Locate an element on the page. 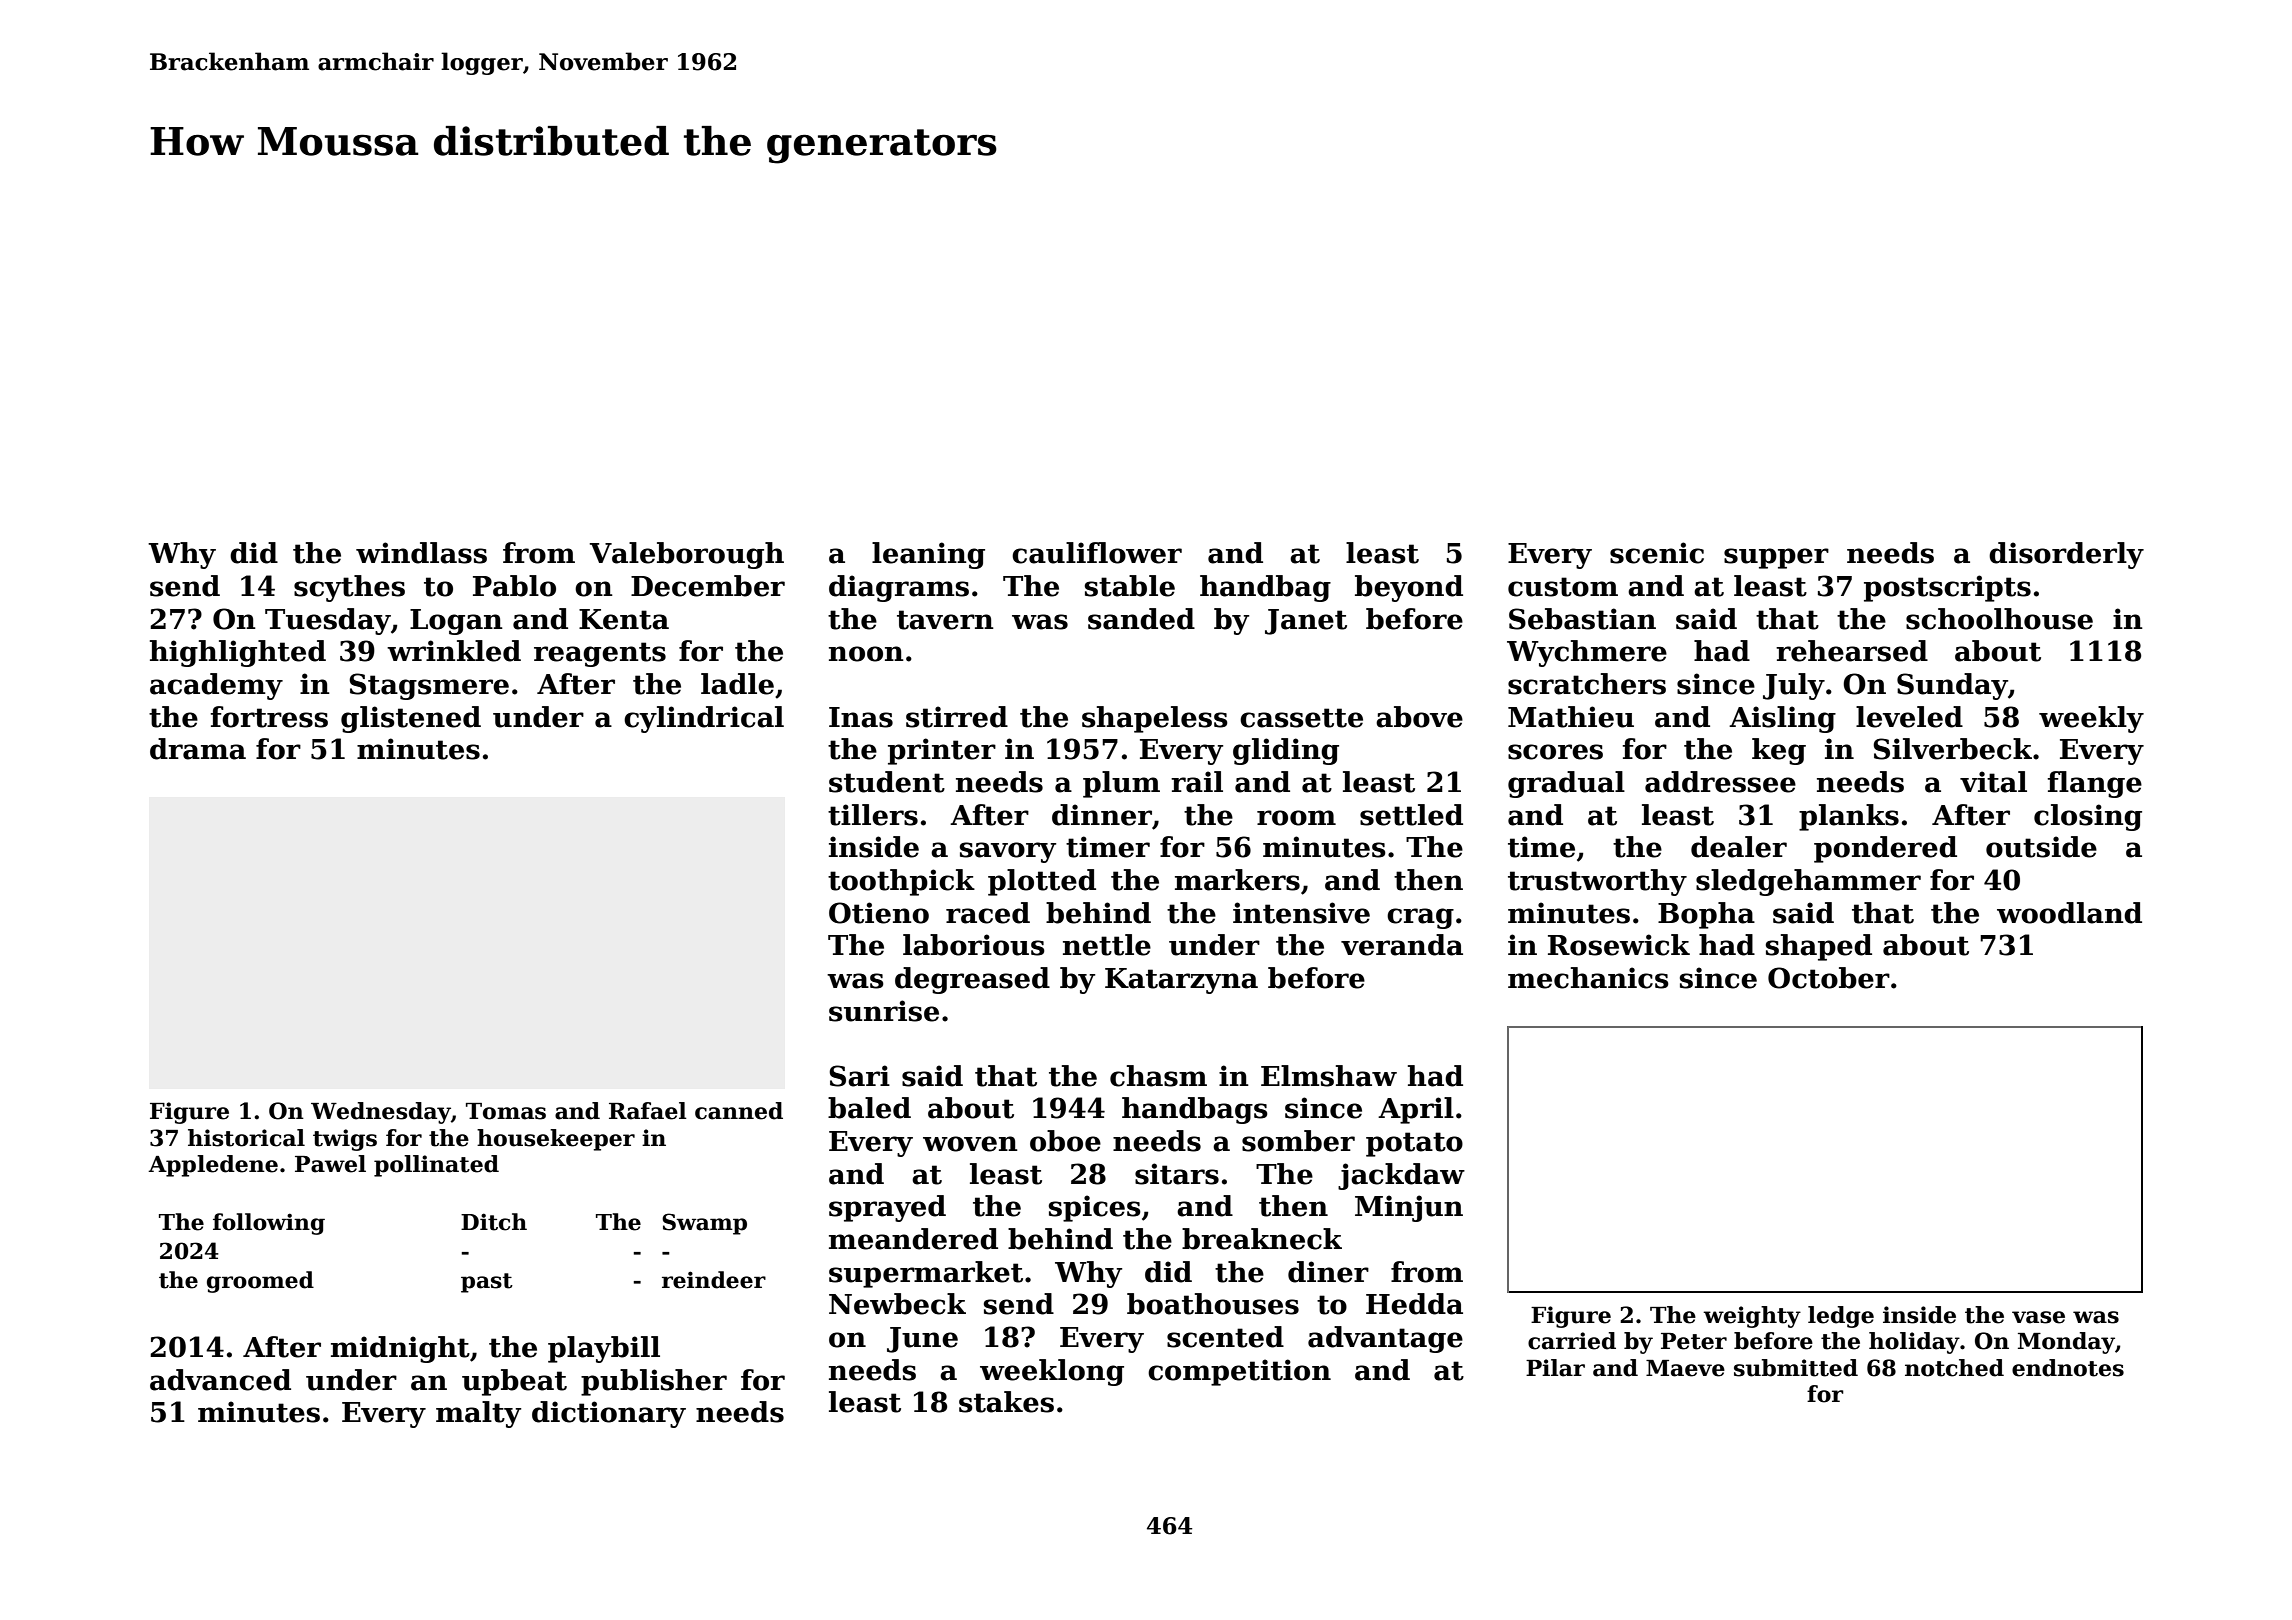 This image has width=2292, height=1620. advanced is located at coordinates (220, 1380).
